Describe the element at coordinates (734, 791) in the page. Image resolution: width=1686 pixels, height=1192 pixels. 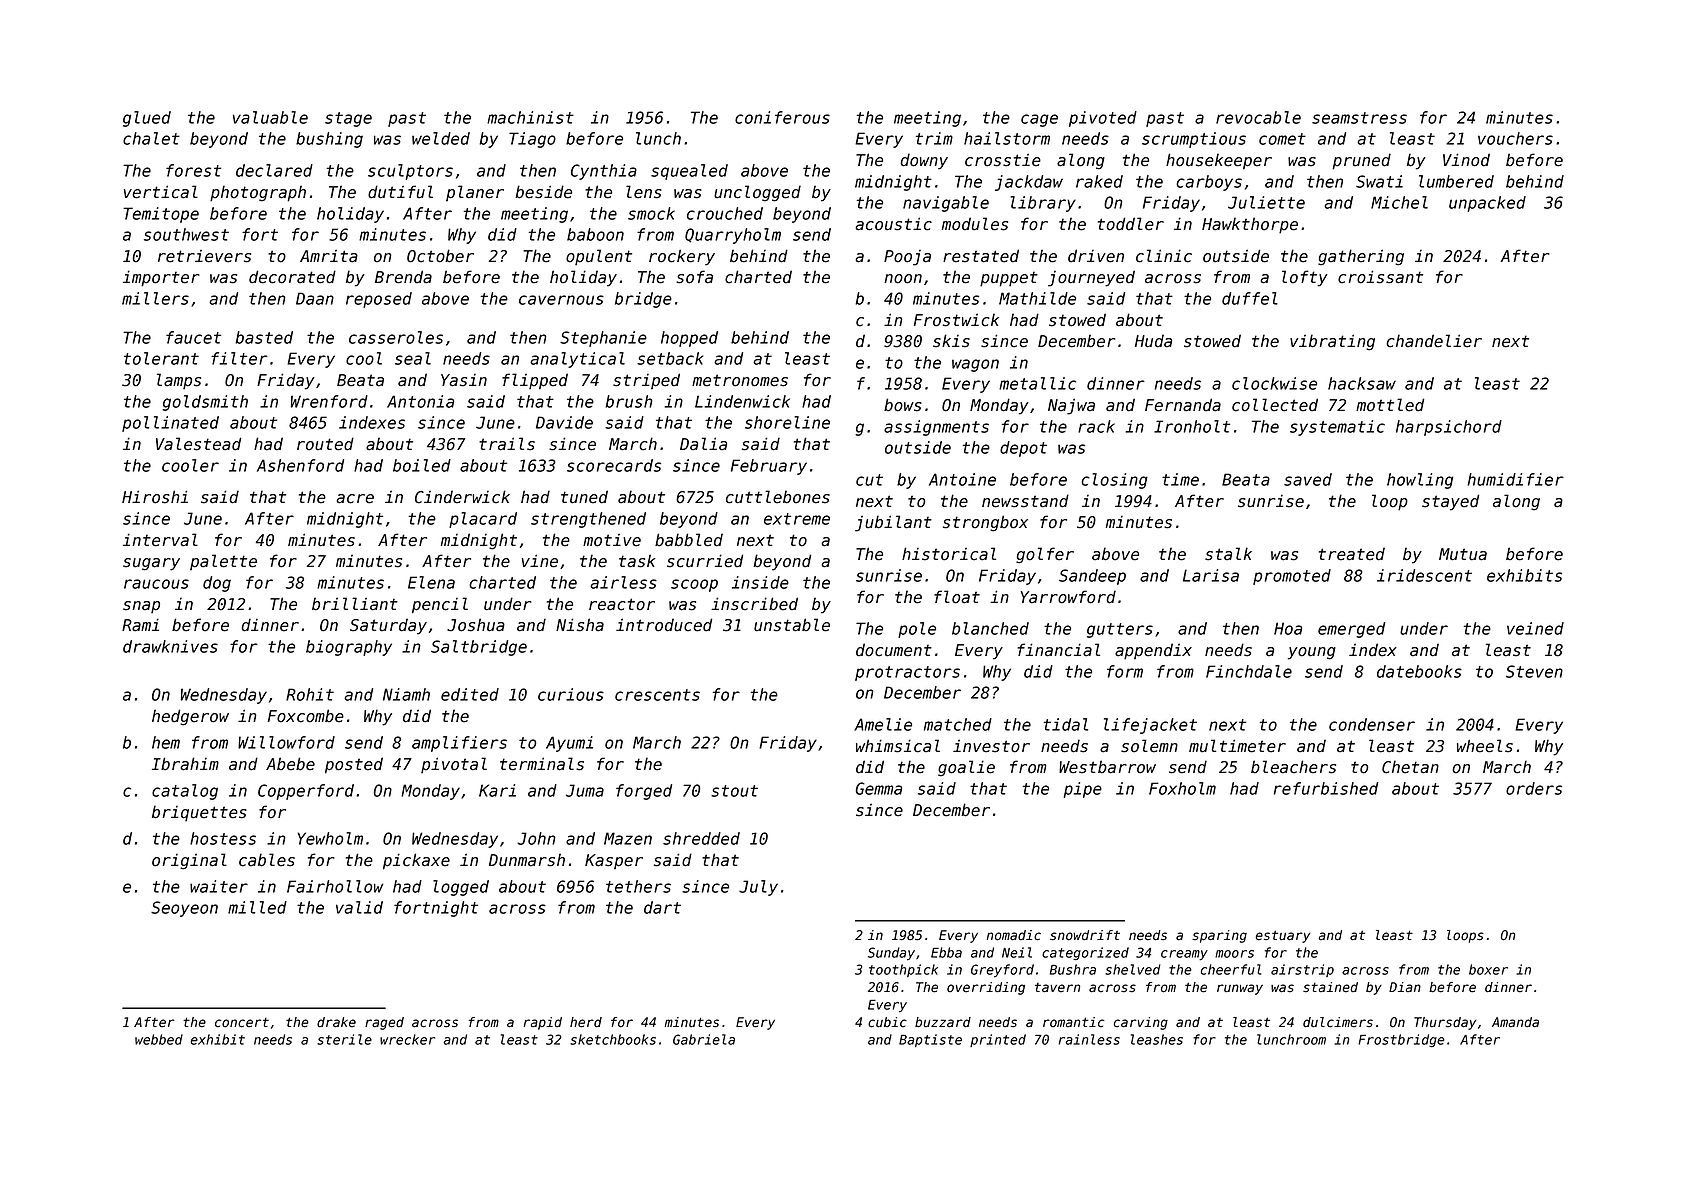
I see `stout` at that location.
